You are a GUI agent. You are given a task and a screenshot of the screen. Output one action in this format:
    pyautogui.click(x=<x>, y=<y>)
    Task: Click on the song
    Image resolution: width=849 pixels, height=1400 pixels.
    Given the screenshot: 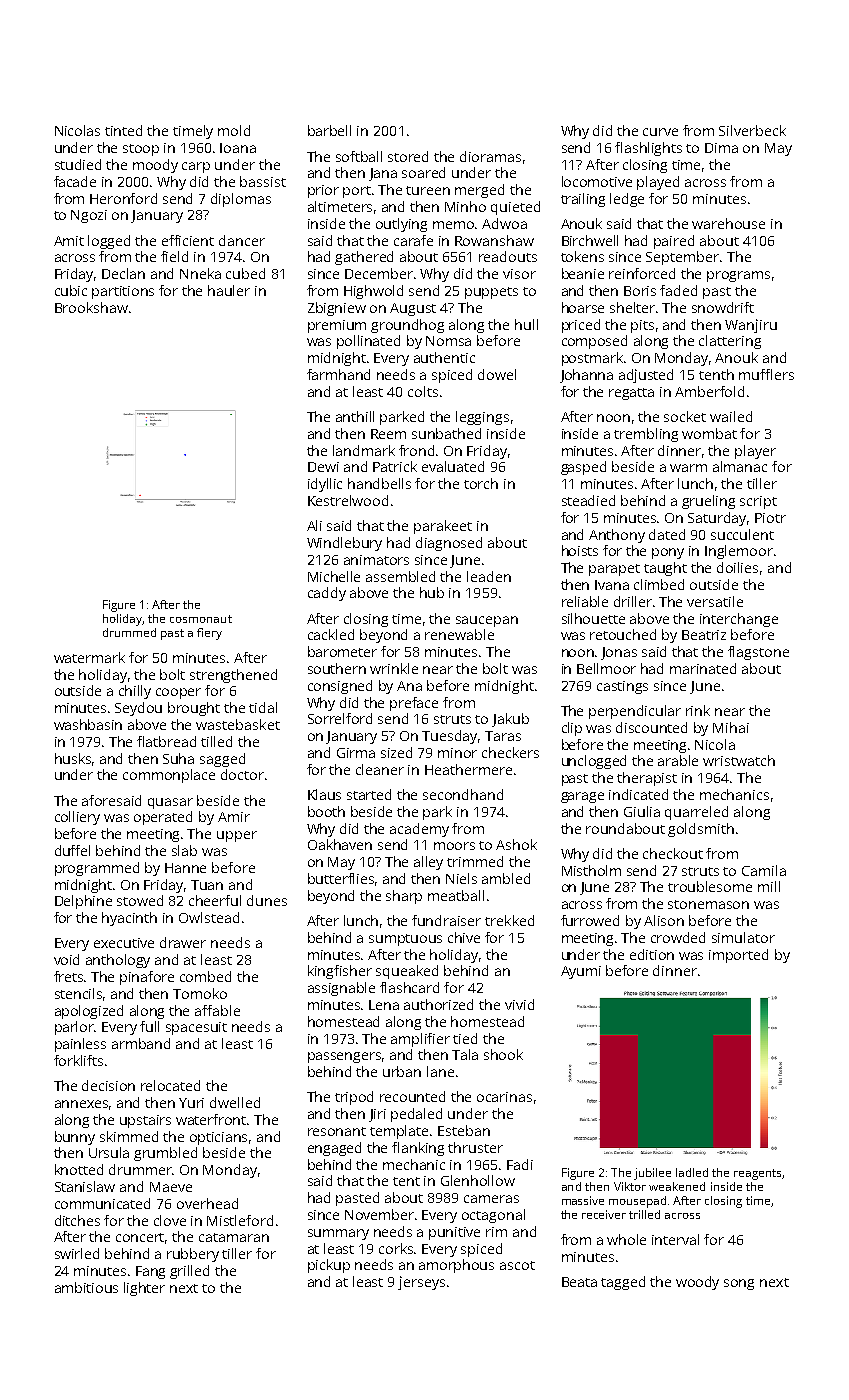 What is the action you would take?
    pyautogui.click(x=739, y=1284)
